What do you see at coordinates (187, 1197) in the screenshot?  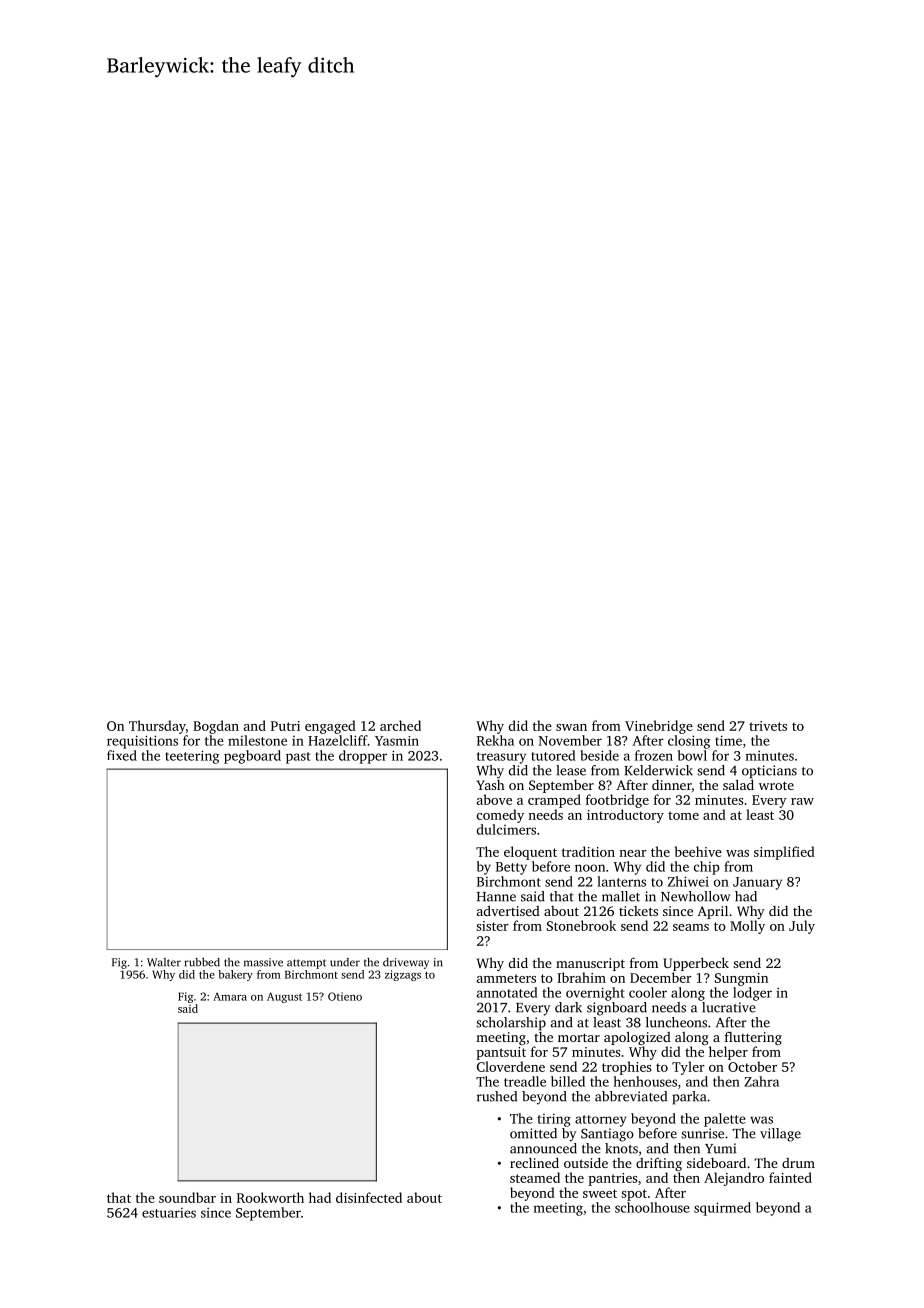 I see `soundbar` at bounding box center [187, 1197].
